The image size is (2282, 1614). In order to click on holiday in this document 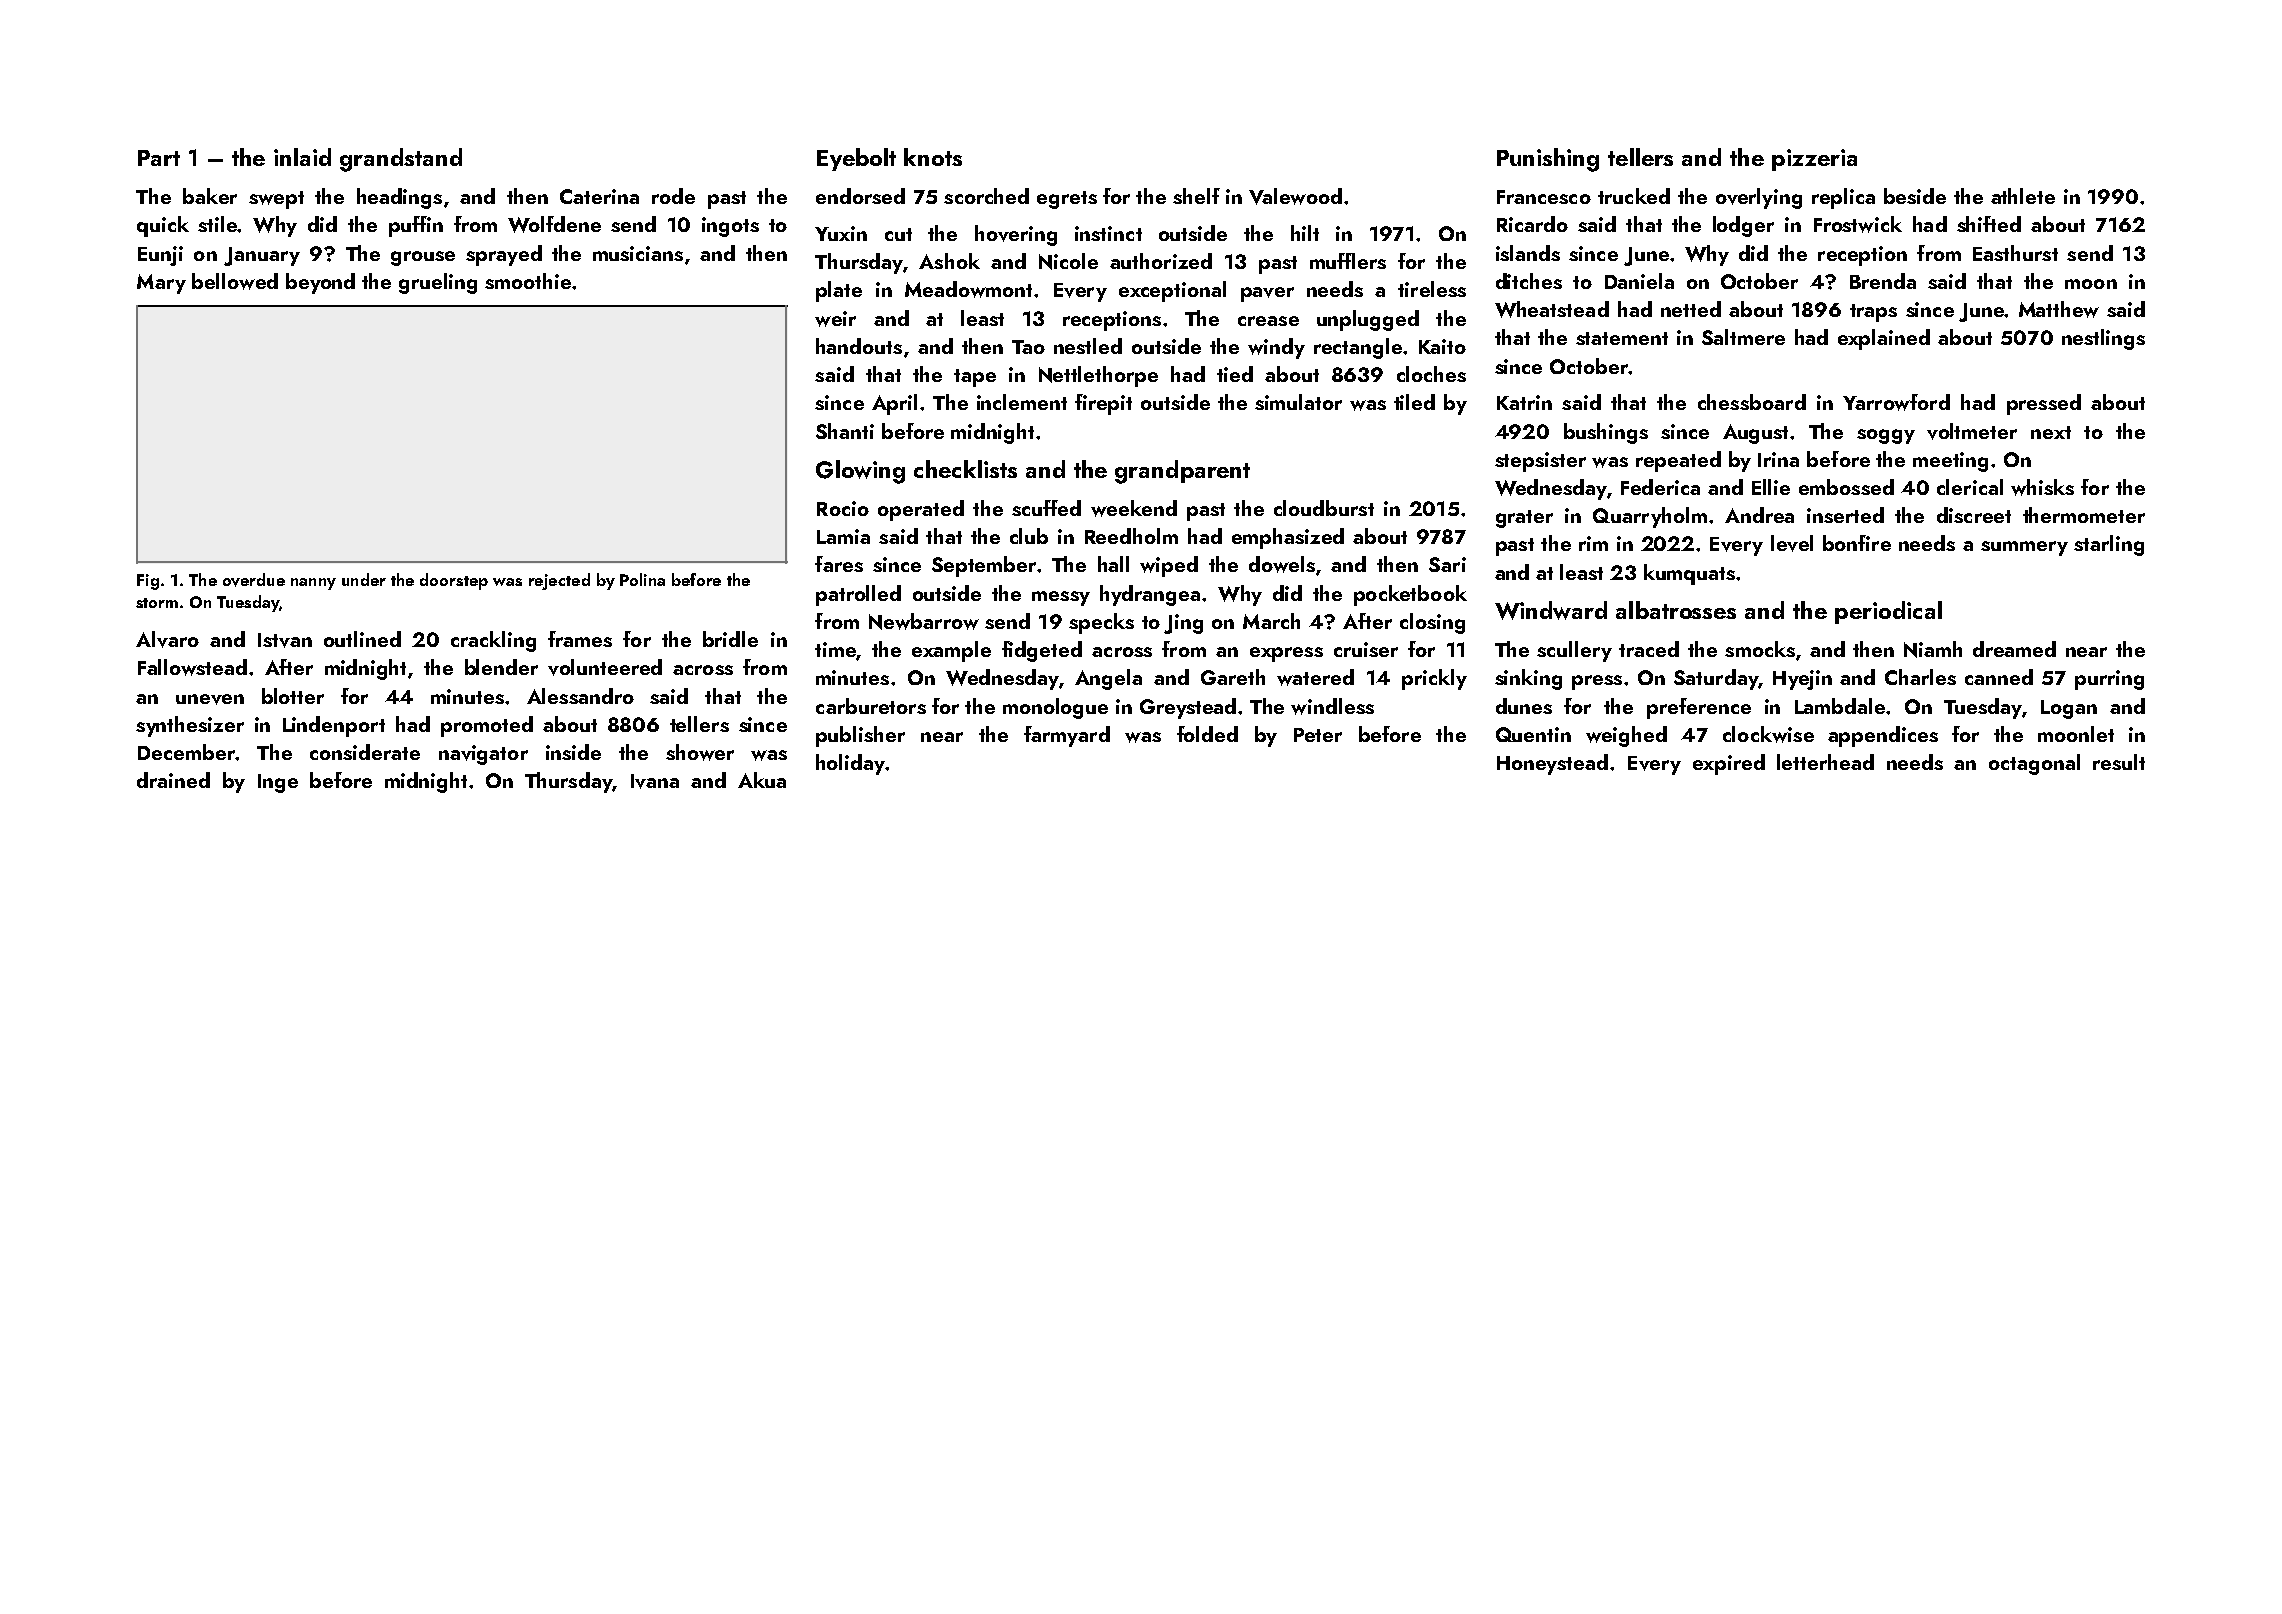, I will do `click(850, 764)`.
